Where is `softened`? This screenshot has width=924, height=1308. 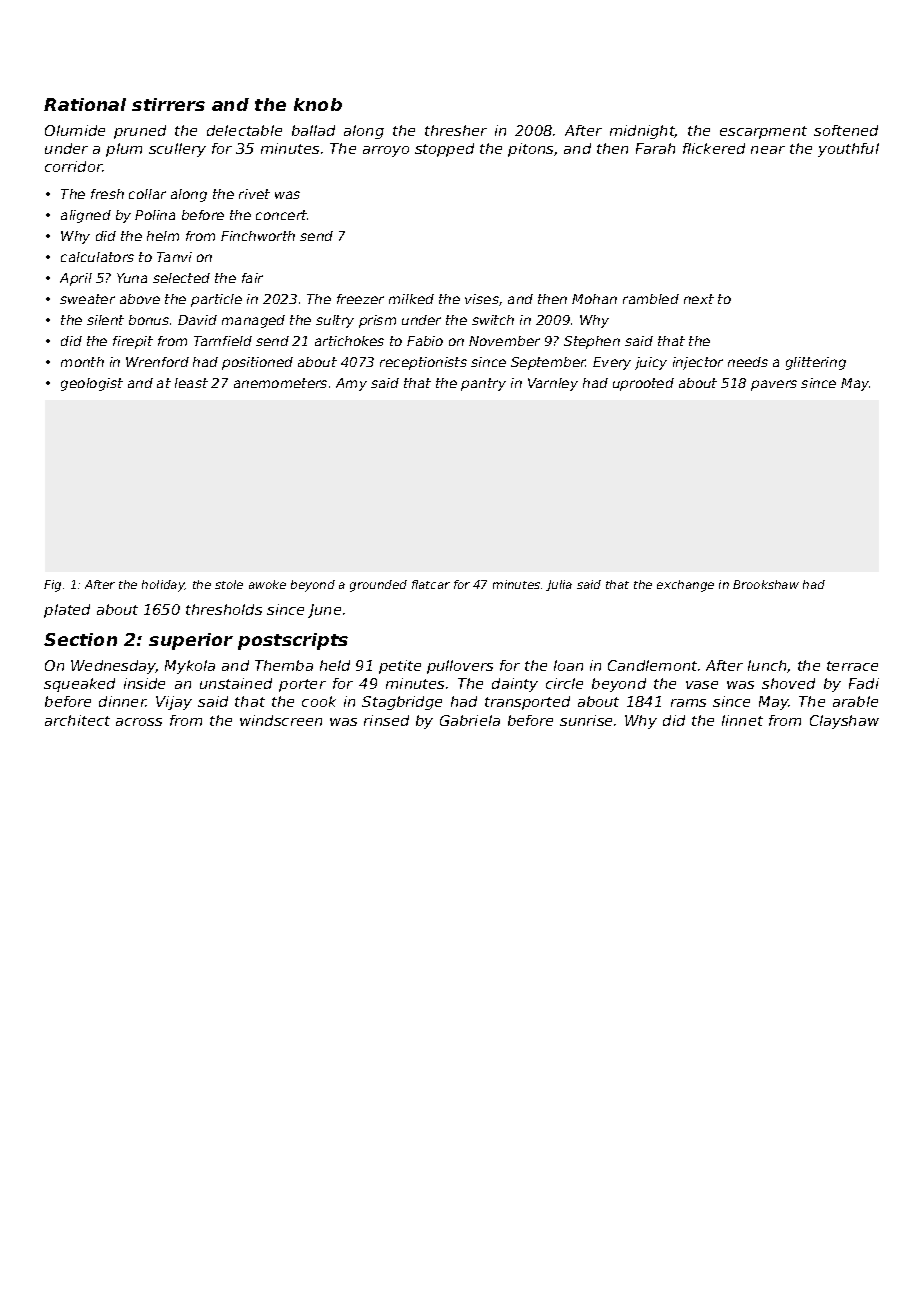 softened is located at coordinates (846, 130).
